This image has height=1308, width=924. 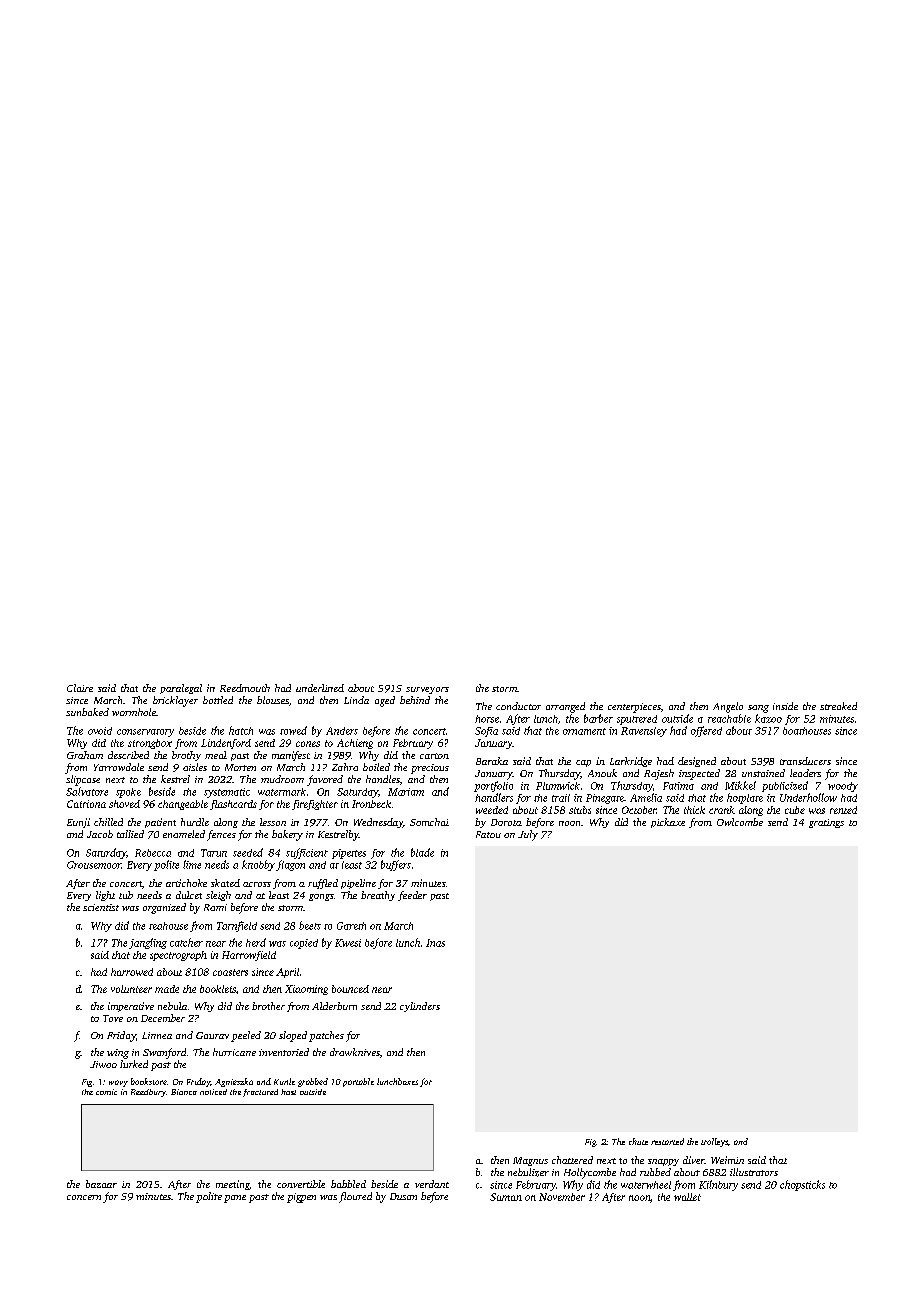 What do you see at coordinates (420, 1007) in the image?
I see `cylinders` at bounding box center [420, 1007].
